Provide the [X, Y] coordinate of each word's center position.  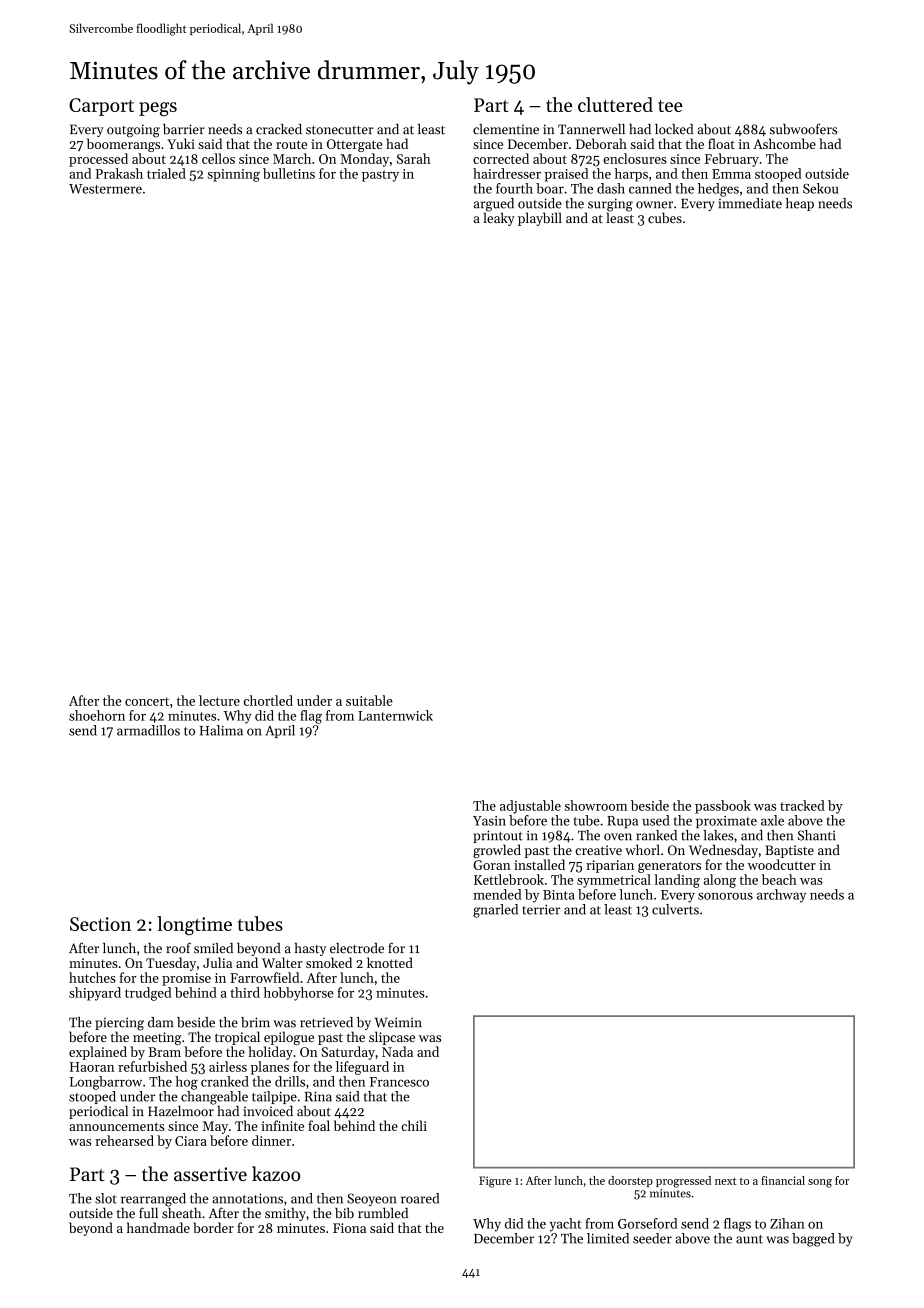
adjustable [530, 807]
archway [781, 896]
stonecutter [340, 130]
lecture [219, 700]
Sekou [820, 188]
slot [106, 1198]
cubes [665, 217]
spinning [234, 175]
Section [100, 924]
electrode [357, 948]
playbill [540, 219]
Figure [495, 1182]
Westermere [105, 189]
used [656, 820]
